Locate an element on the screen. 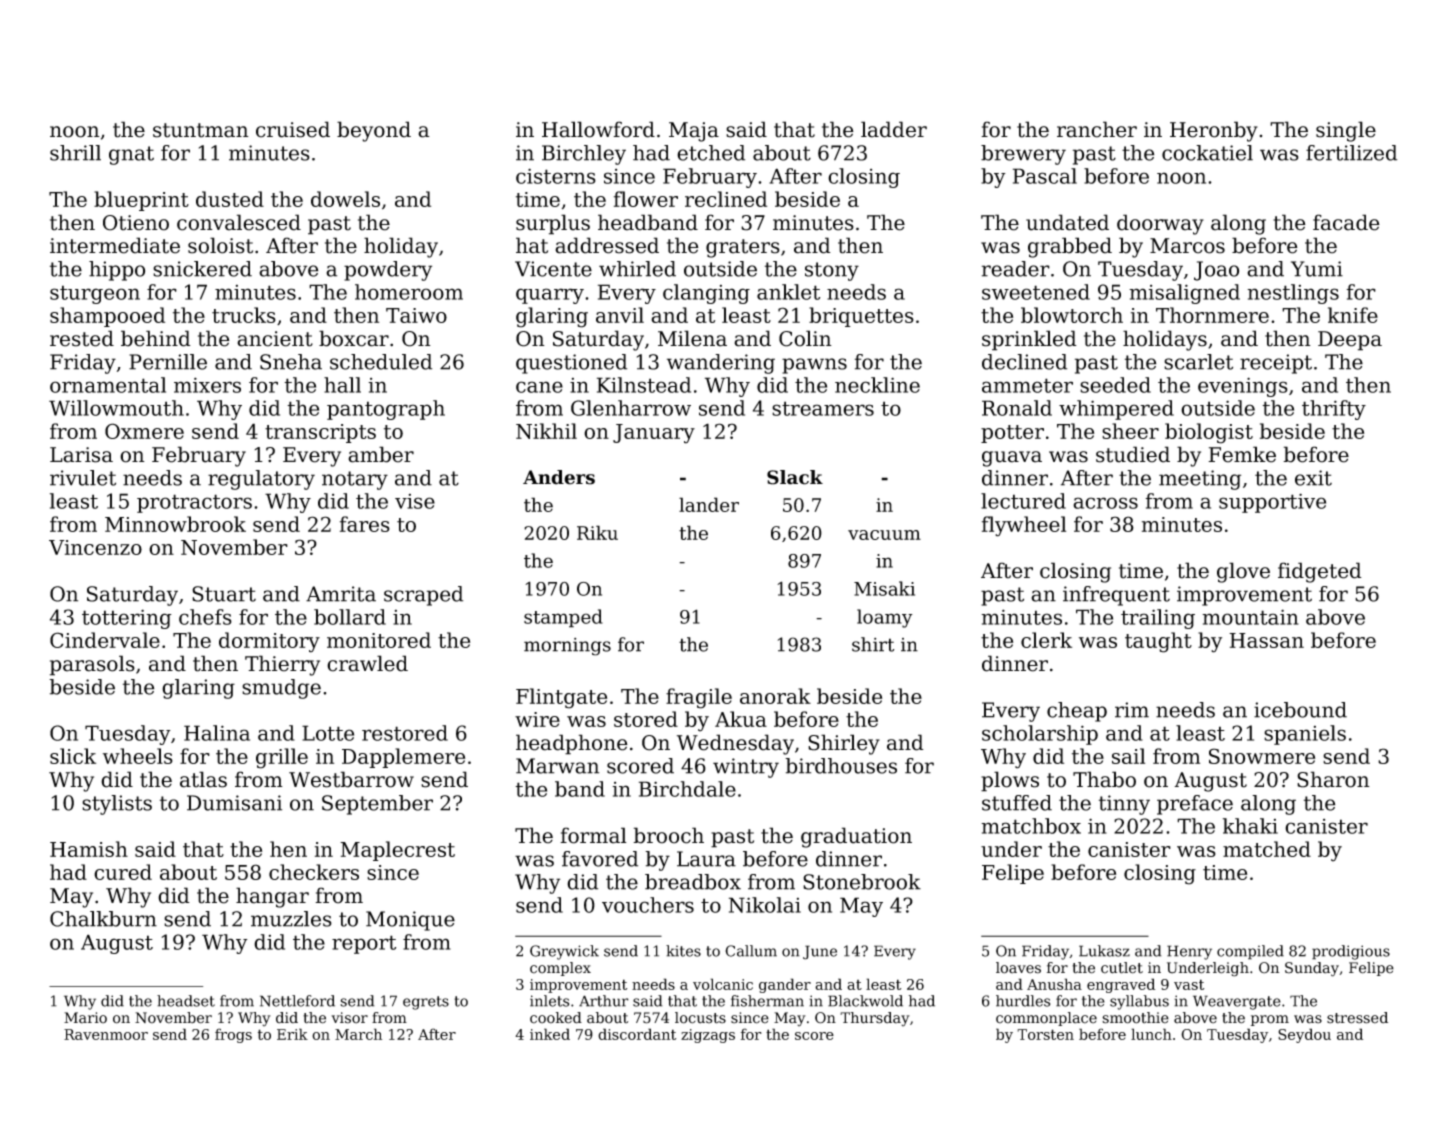  Ravenmoor is located at coordinates (106, 1034).
